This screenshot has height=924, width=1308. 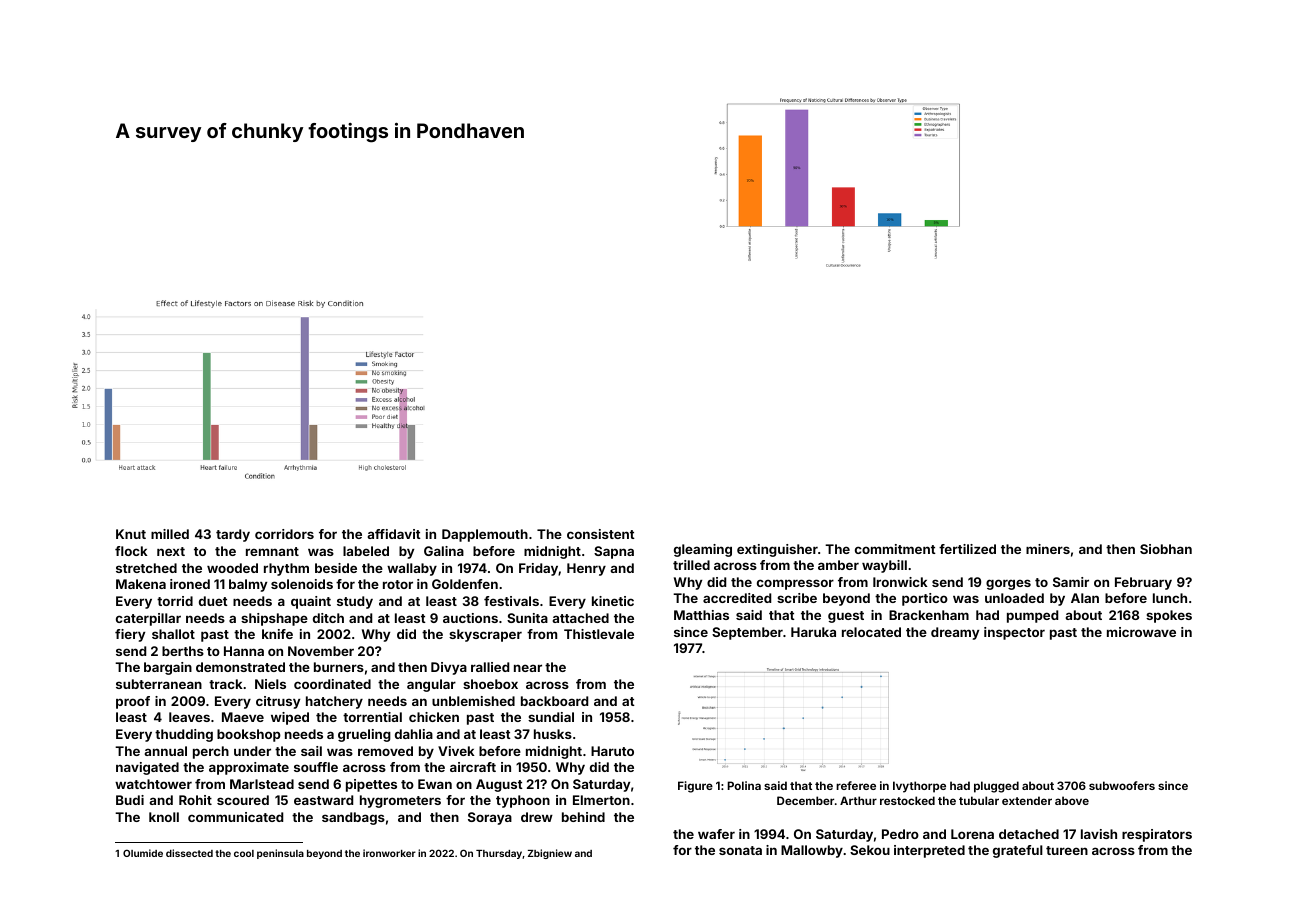 What do you see at coordinates (777, 550) in the screenshot?
I see `extinguisher` at bounding box center [777, 550].
